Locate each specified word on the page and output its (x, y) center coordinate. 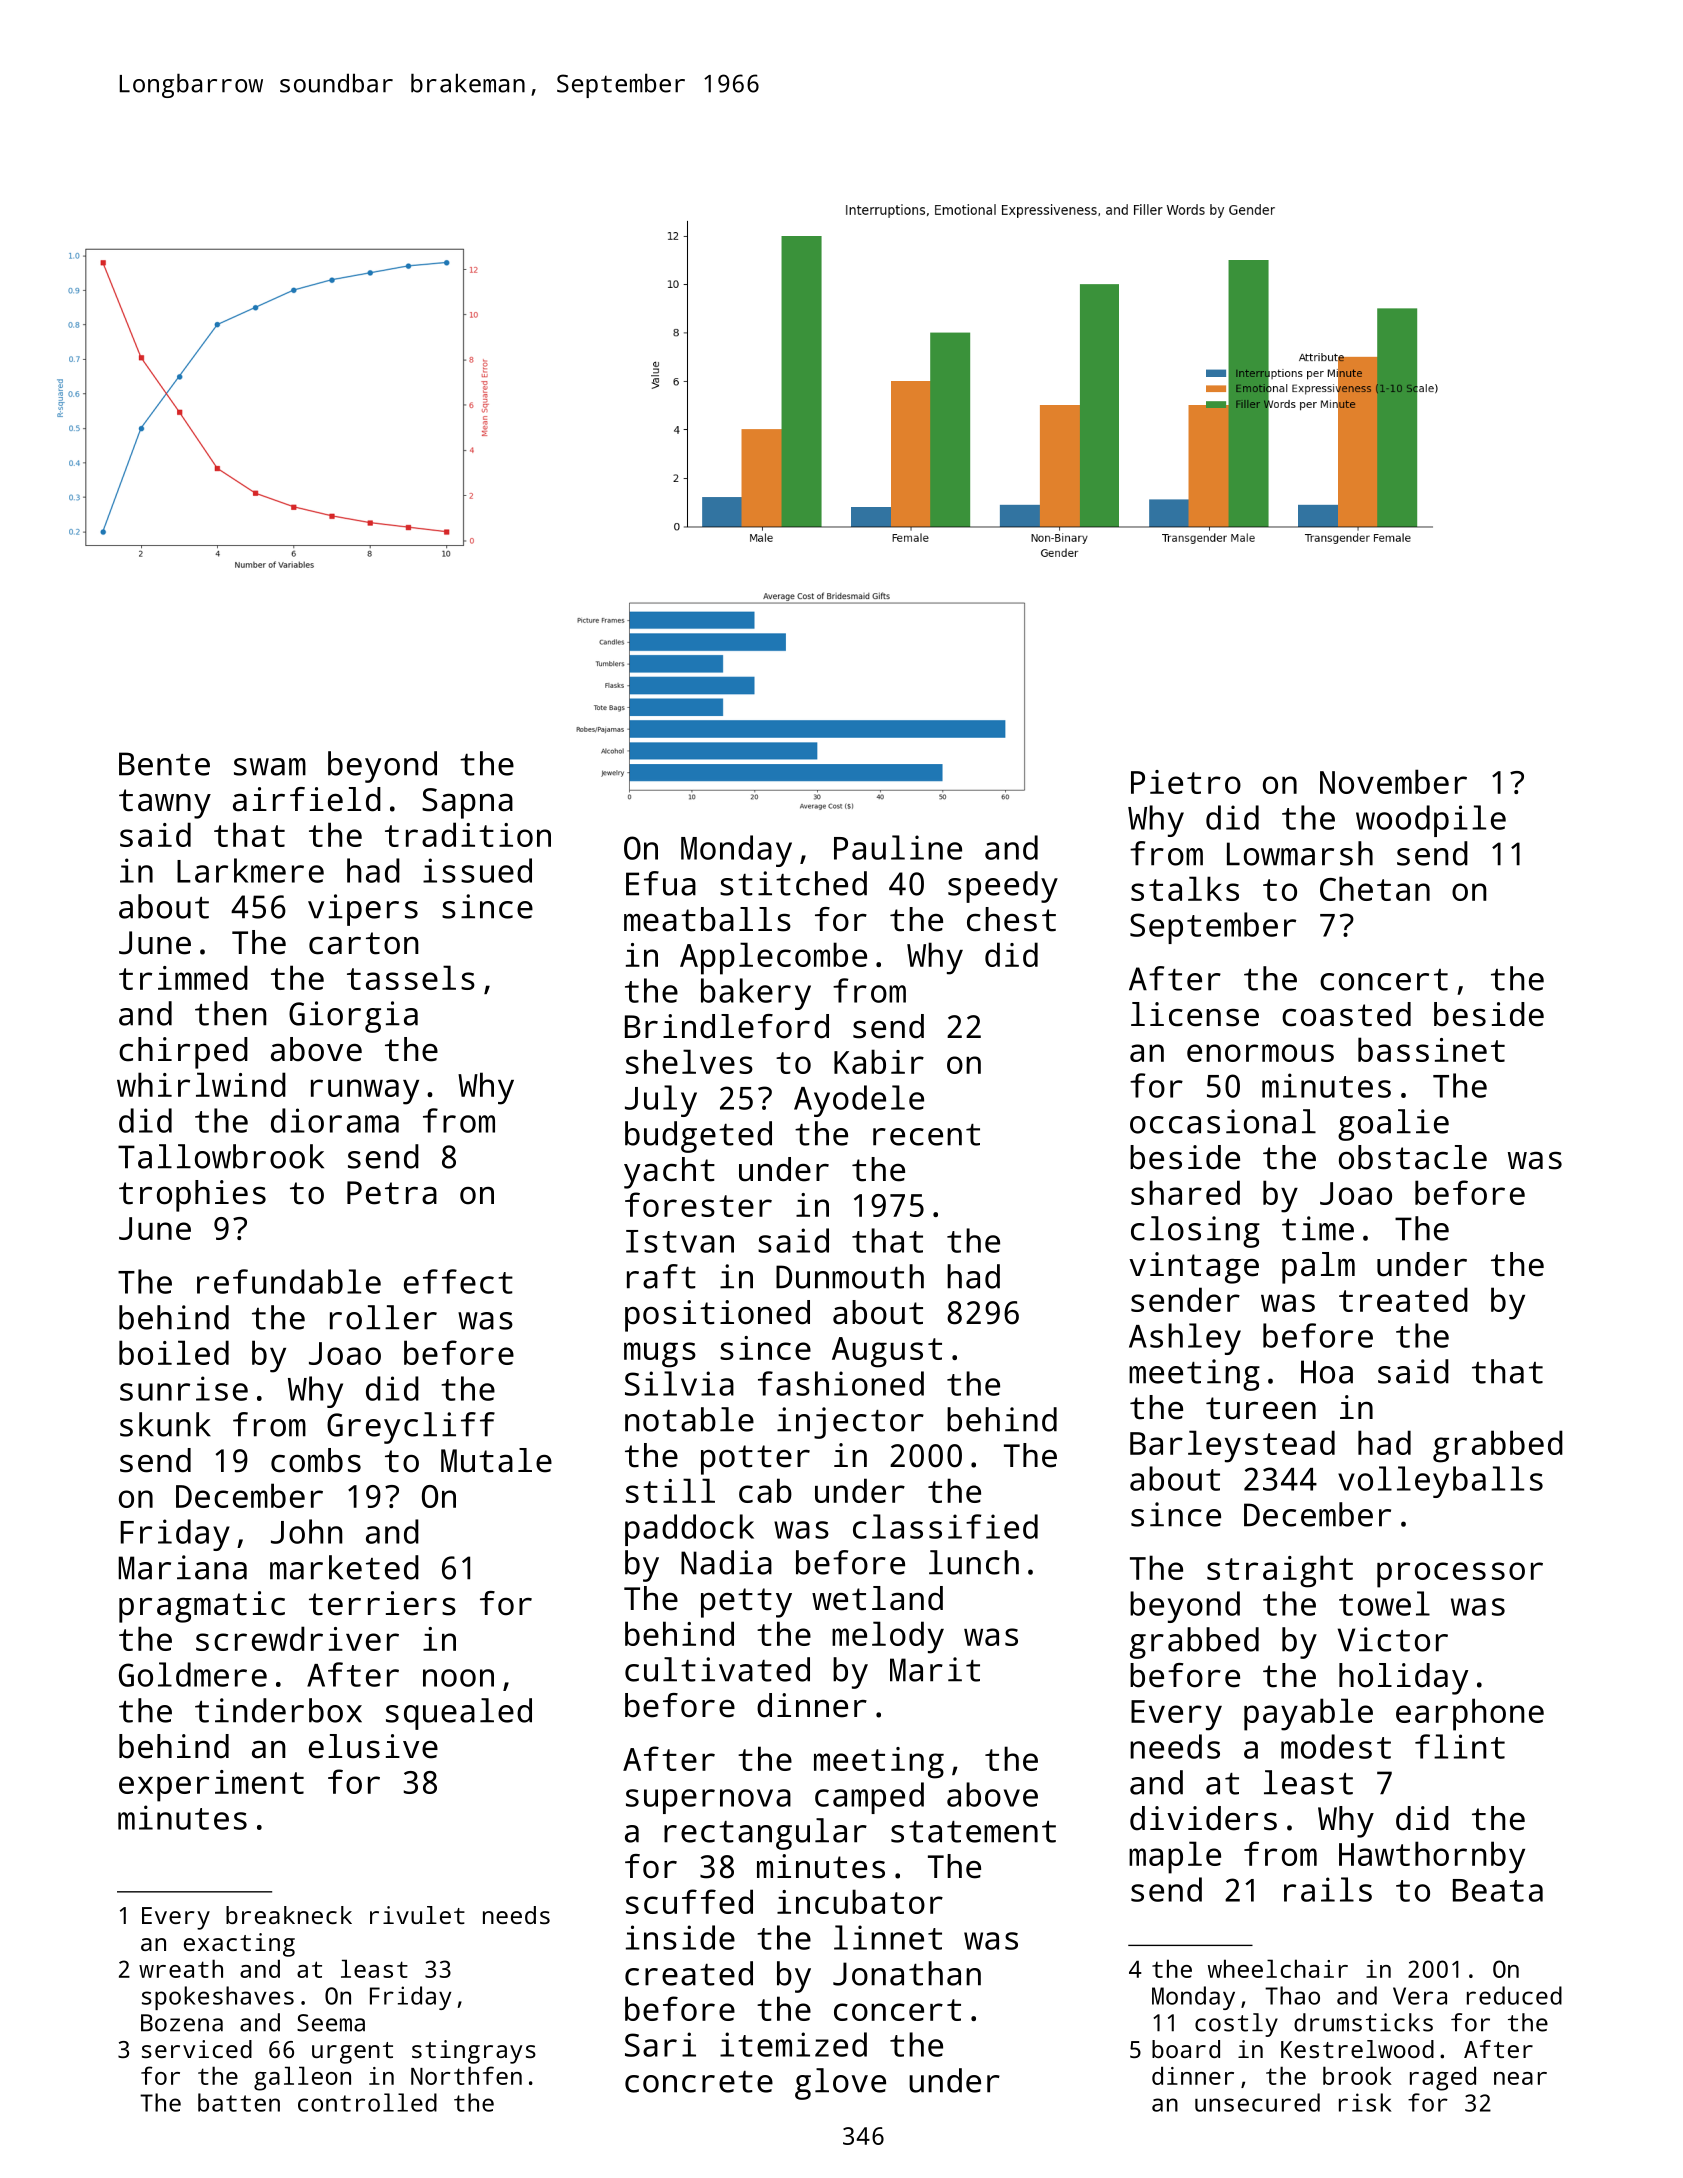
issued (477, 870)
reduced (1514, 1995)
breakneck (289, 1915)
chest (1011, 919)
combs (316, 1460)
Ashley (1185, 1339)
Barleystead (1232, 1446)
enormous (1260, 1053)
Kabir (879, 1061)
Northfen (466, 2075)
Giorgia (353, 1017)
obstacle (1413, 1157)
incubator (860, 1901)
